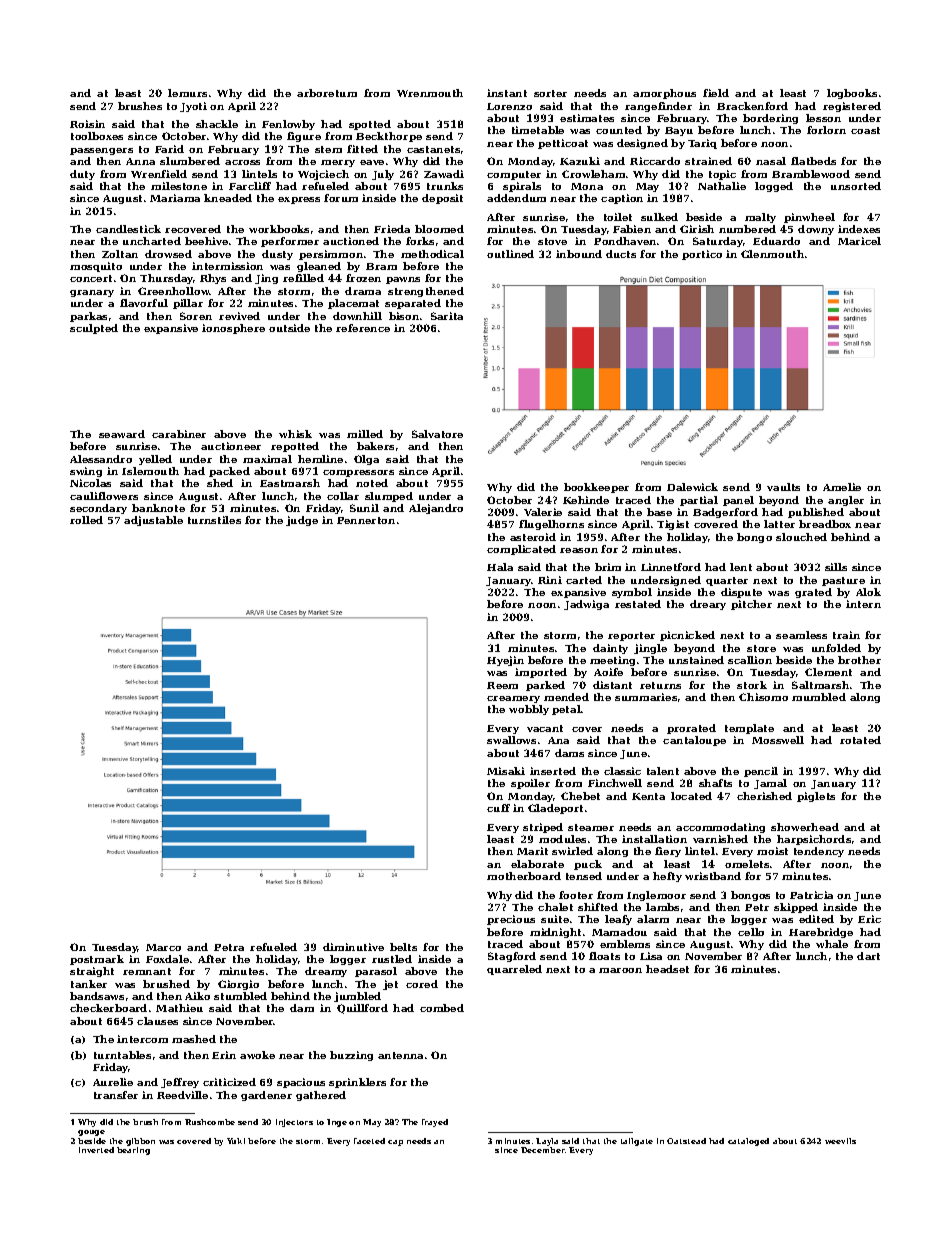 The width and height of the screenshot is (952, 1233). I want to click on Amelie, so click(842, 487).
